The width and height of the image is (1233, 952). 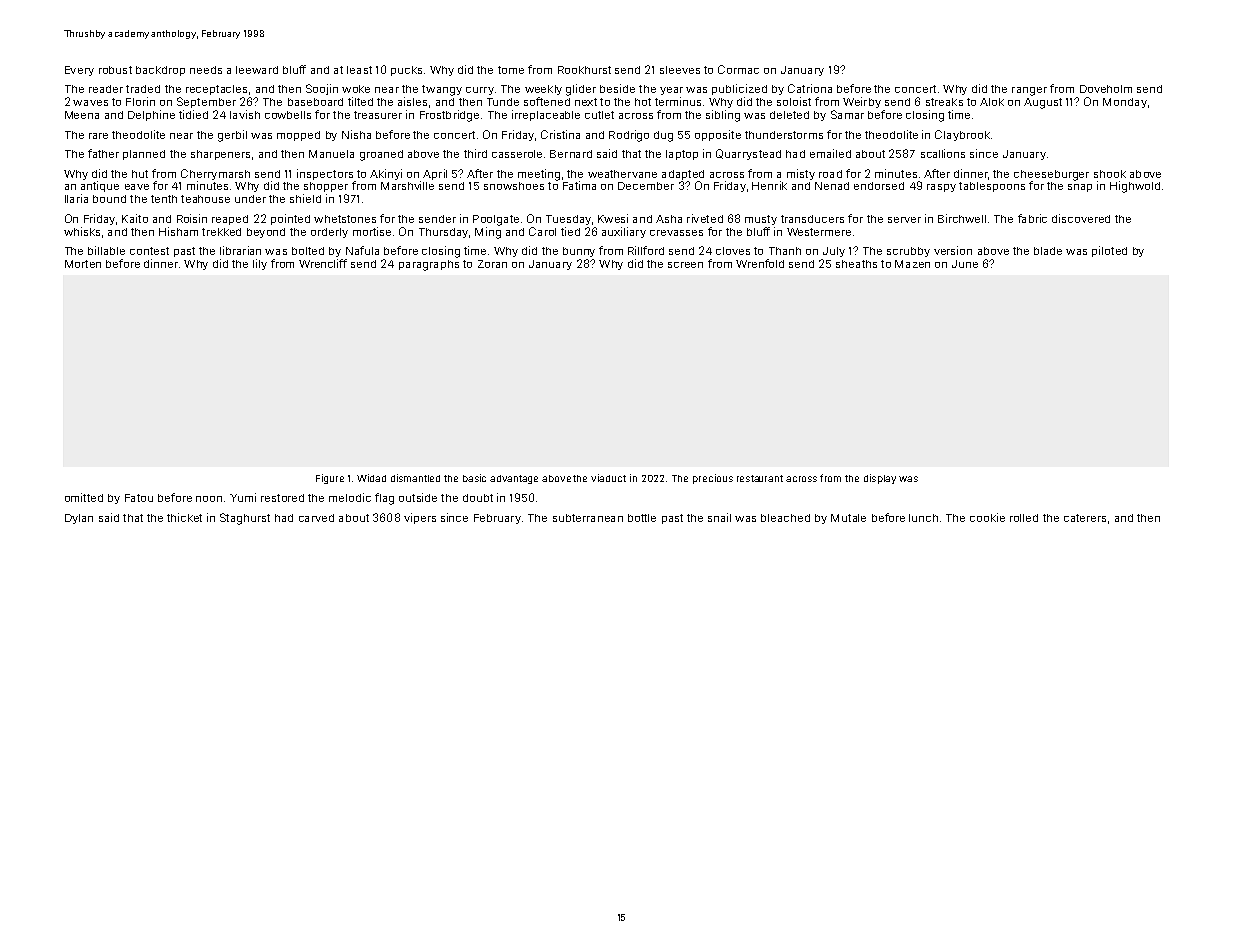 What do you see at coordinates (359, 70) in the image?
I see `least` at bounding box center [359, 70].
